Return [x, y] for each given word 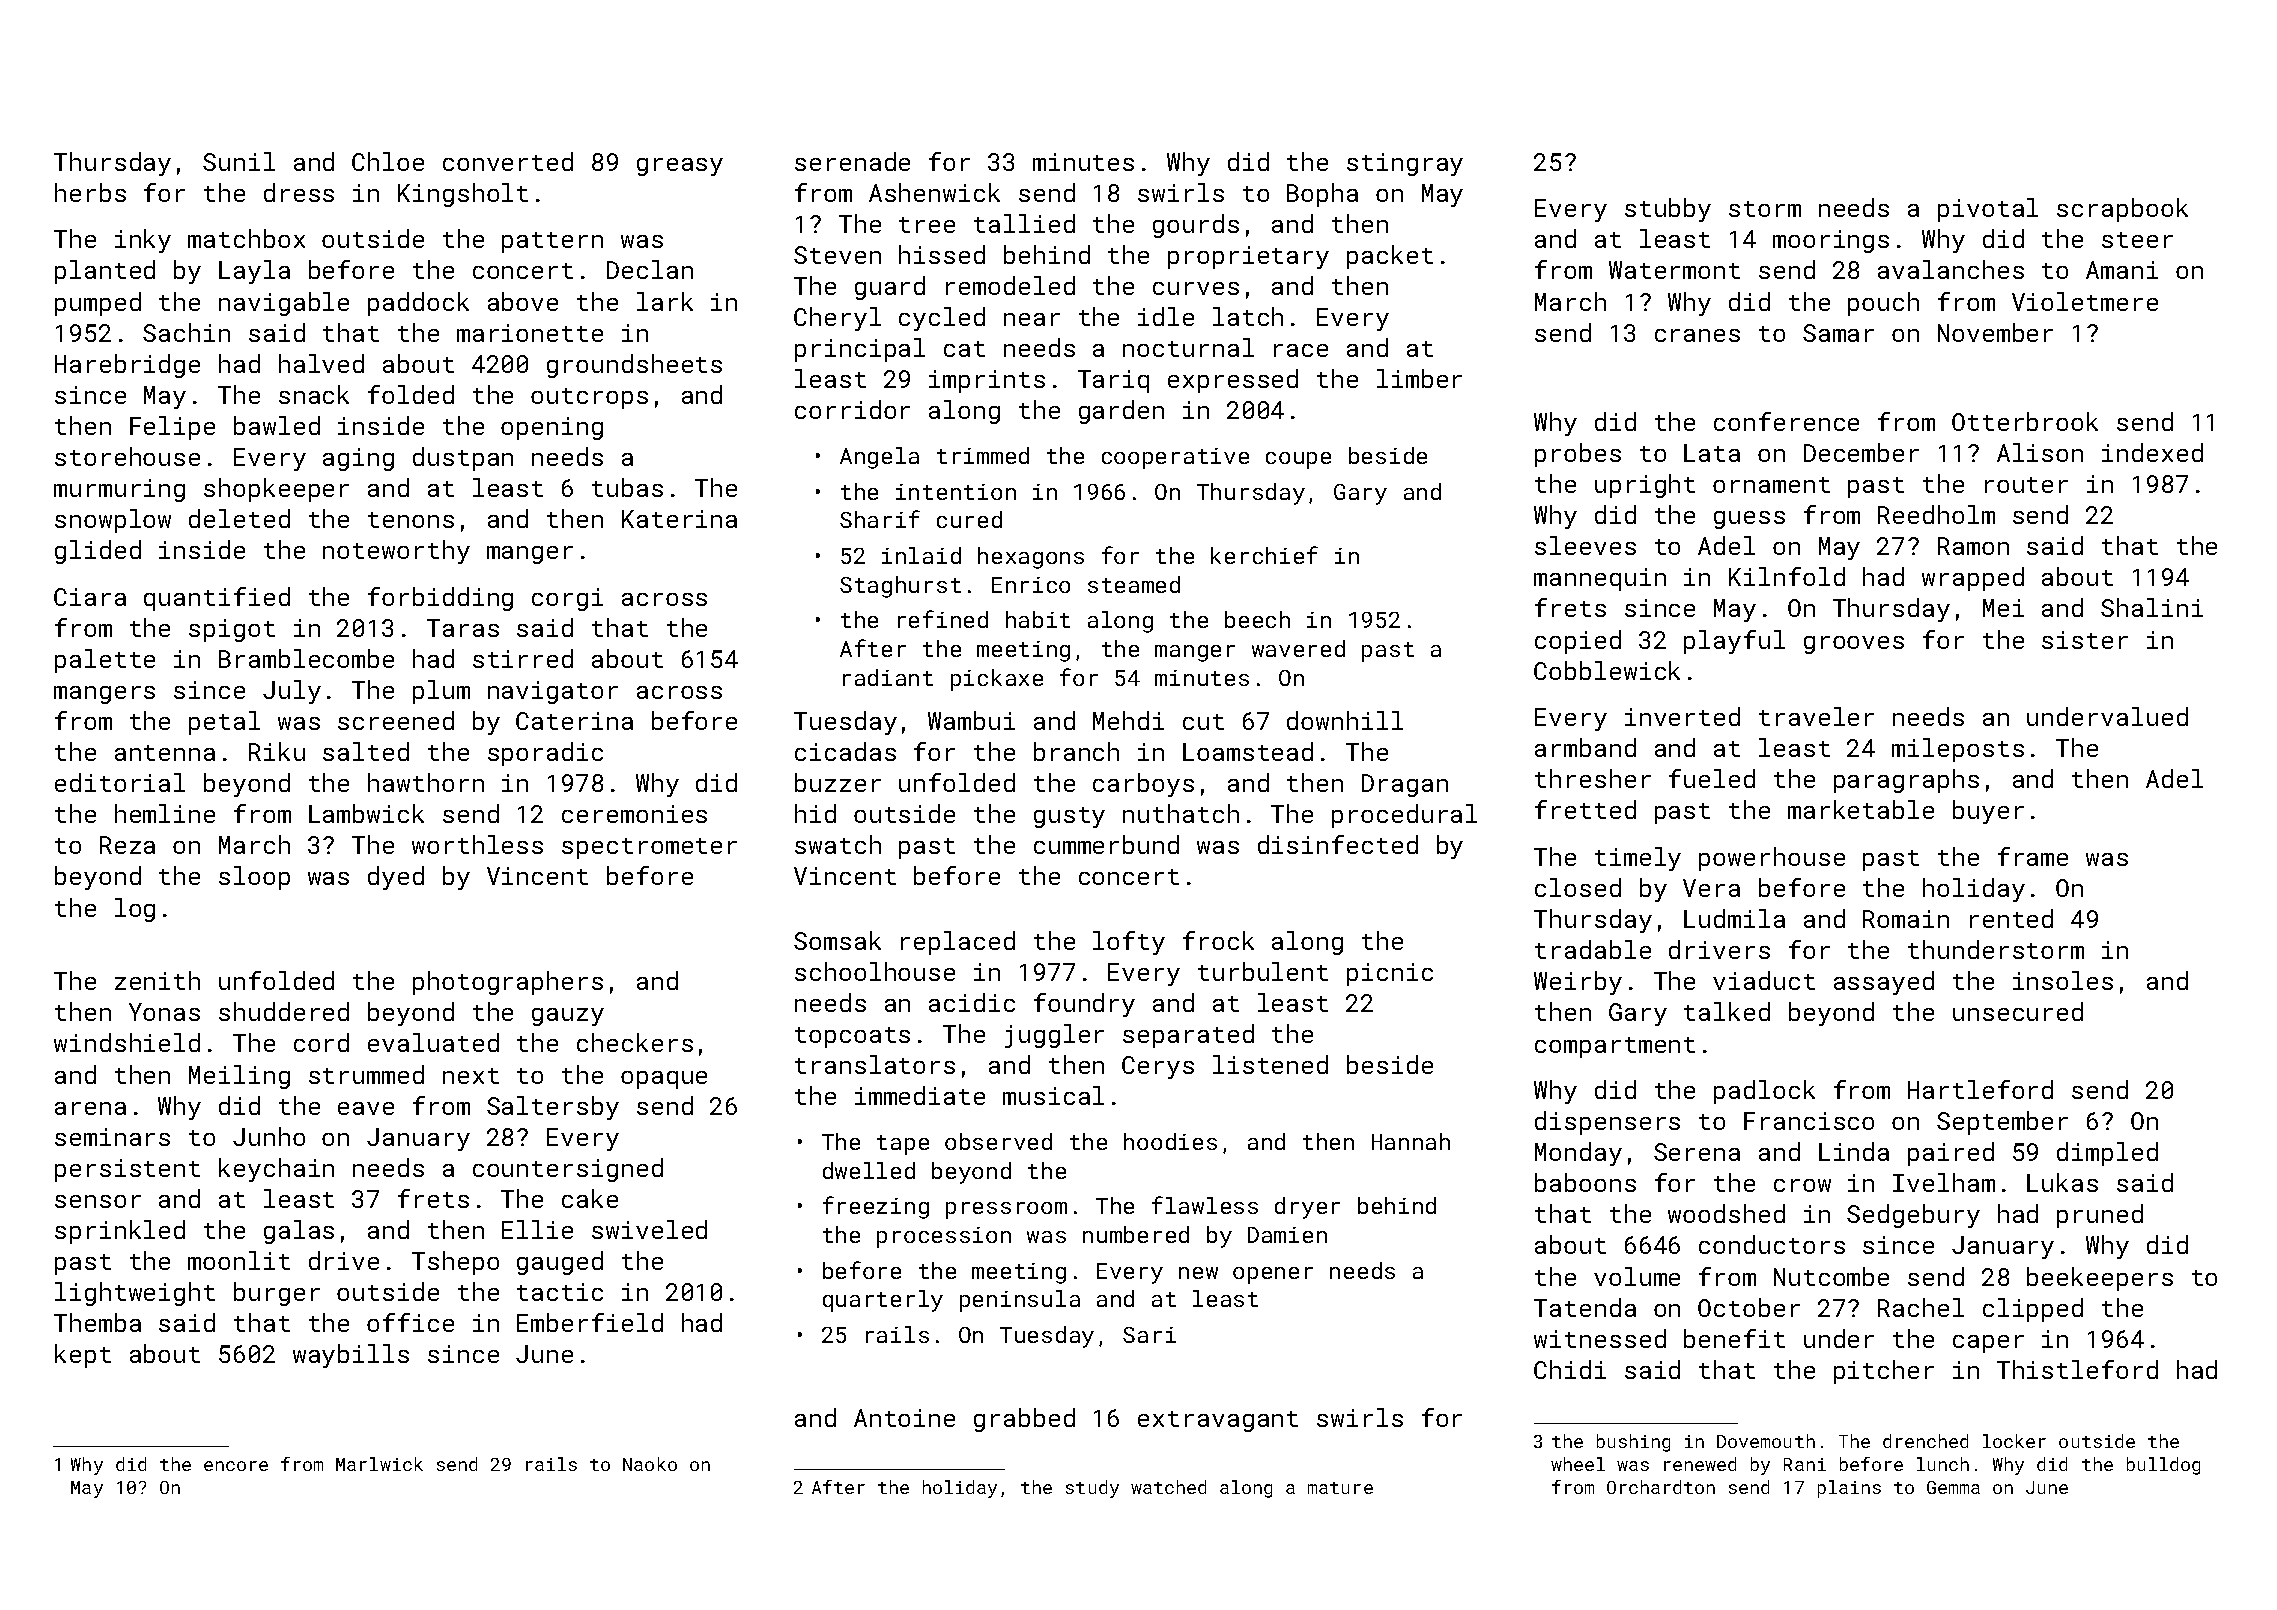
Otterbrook [2025, 421]
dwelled [869, 1170]
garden [1121, 412]
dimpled [2107, 1154]
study [1092, 1489]
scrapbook [2122, 210]
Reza [127, 845]
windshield [127, 1042]
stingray [1405, 164]
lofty [1129, 943]
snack [314, 394]
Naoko [650, 1464]
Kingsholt [463, 195]
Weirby [1578, 983]
